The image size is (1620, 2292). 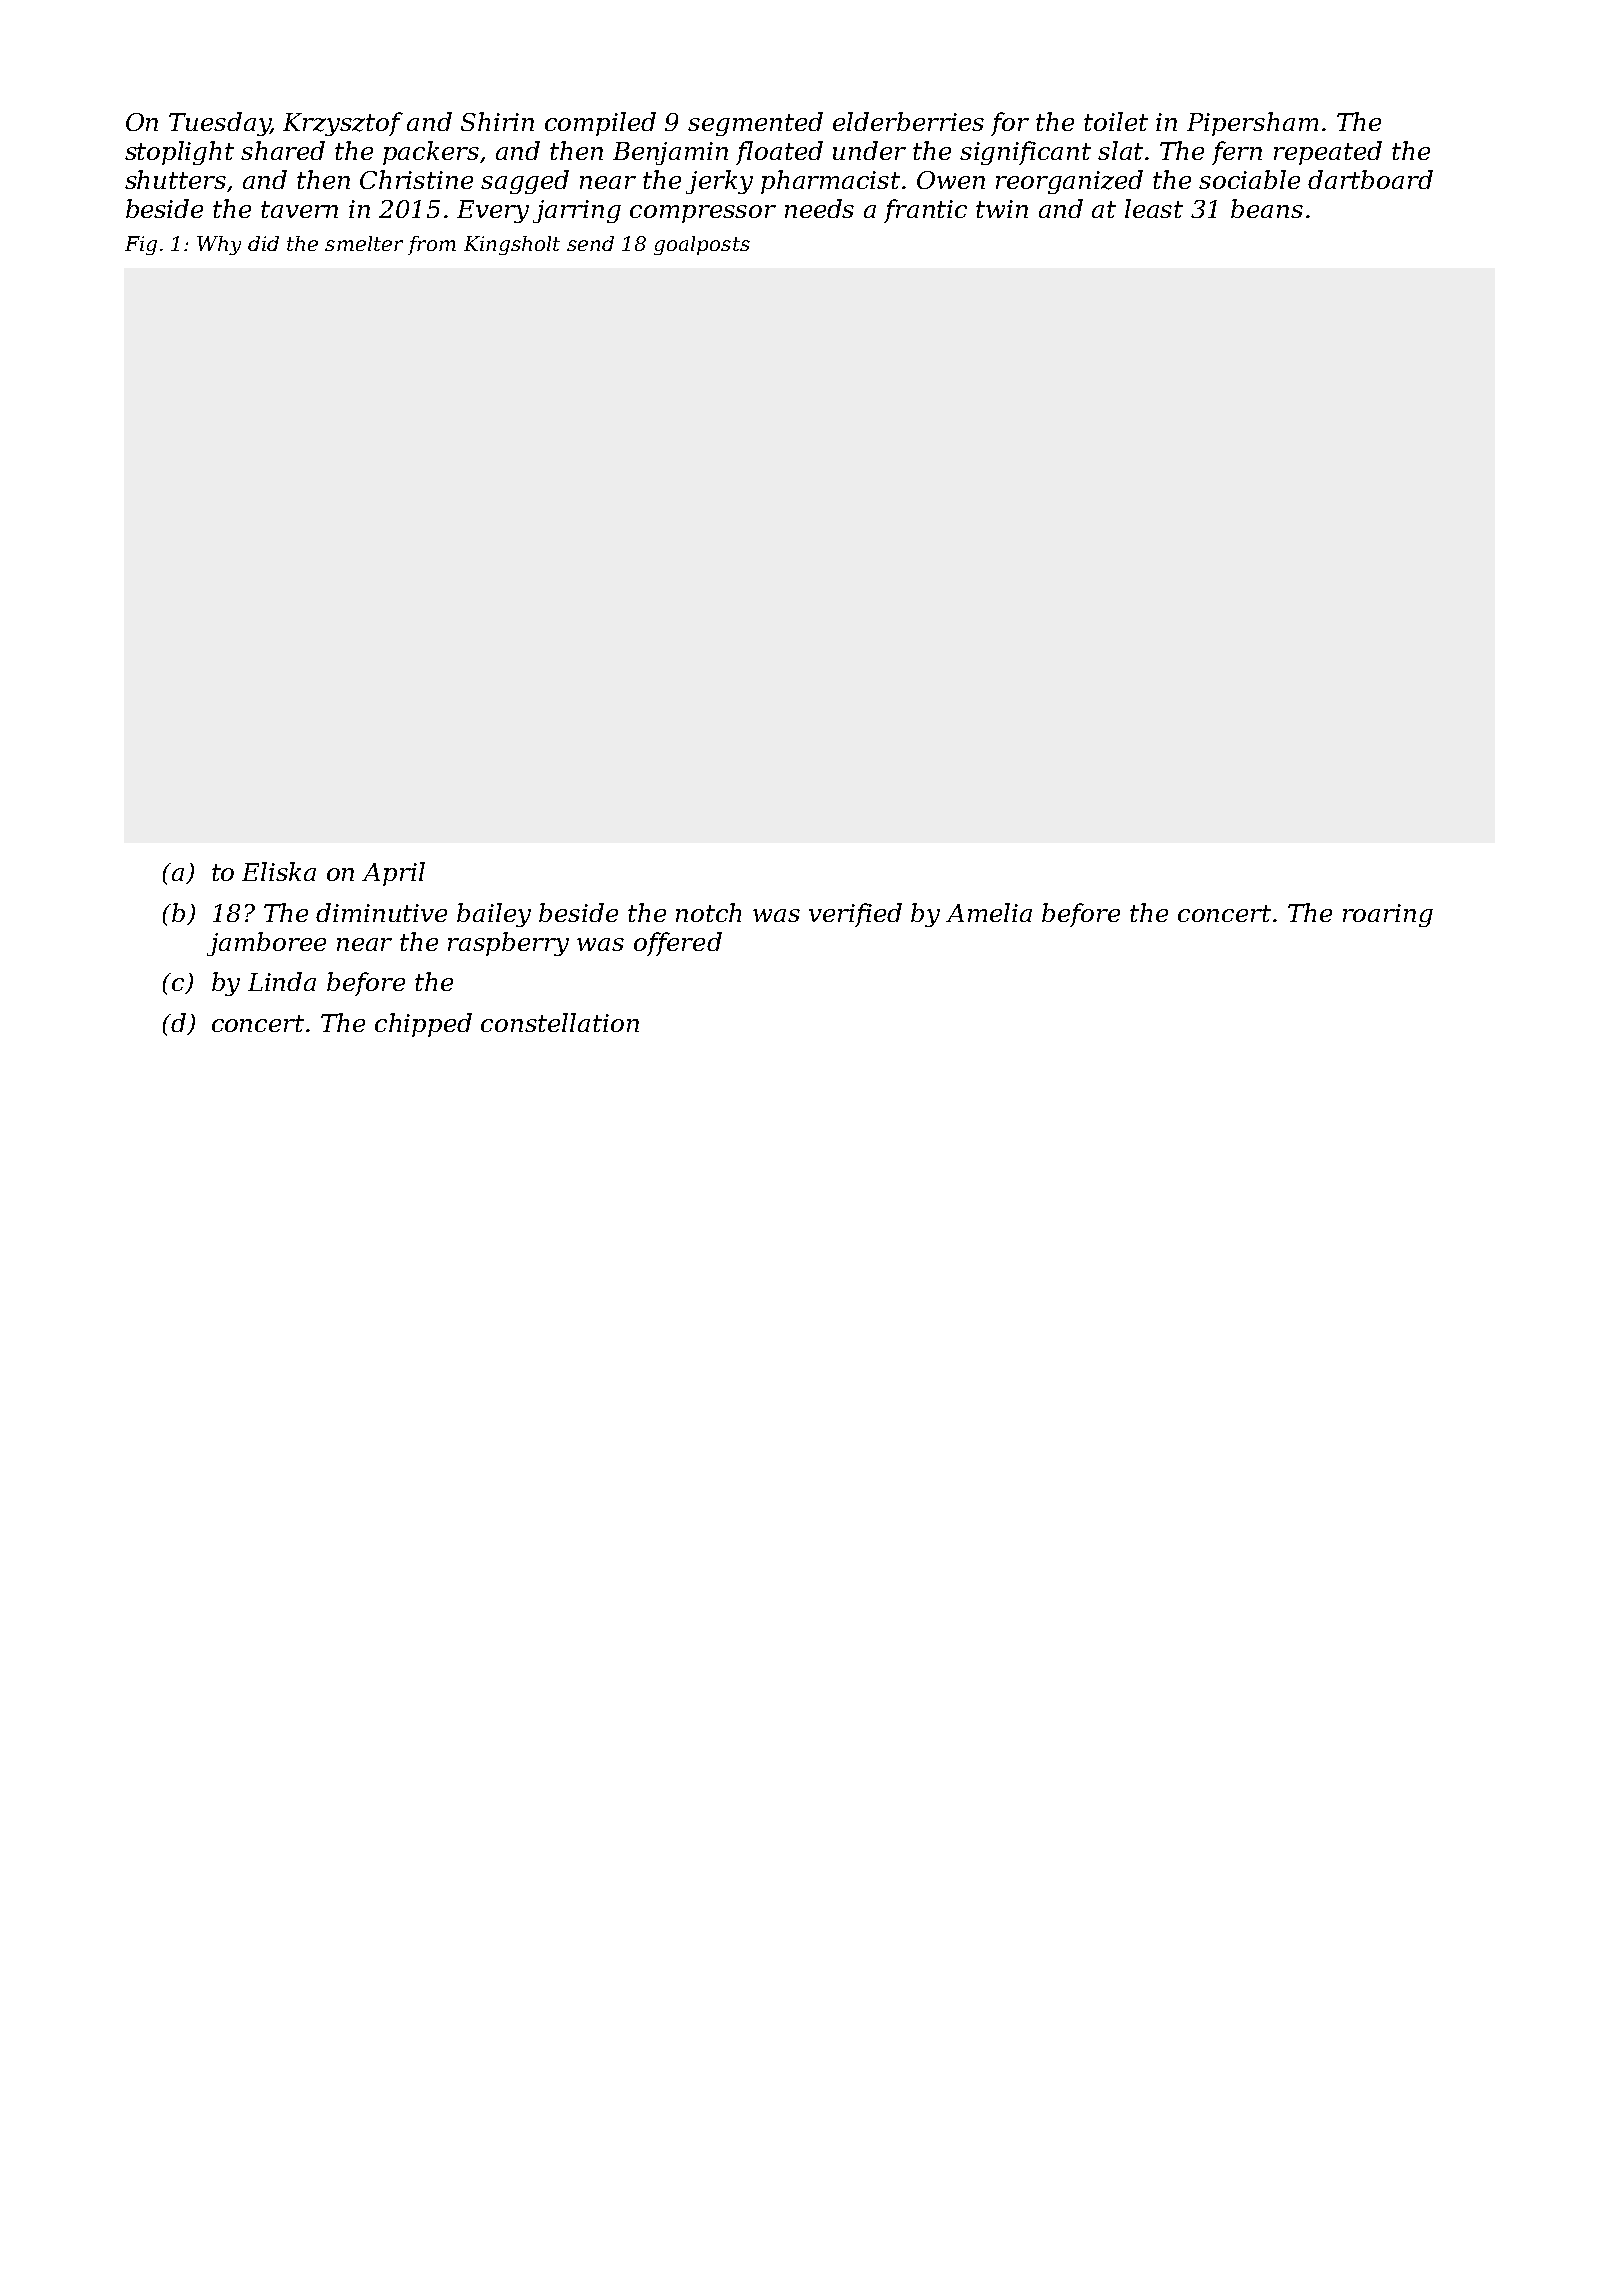 What do you see at coordinates (560, 1022) in the screenshot?
I see `constellation` at bounding box center [560, 1022].
